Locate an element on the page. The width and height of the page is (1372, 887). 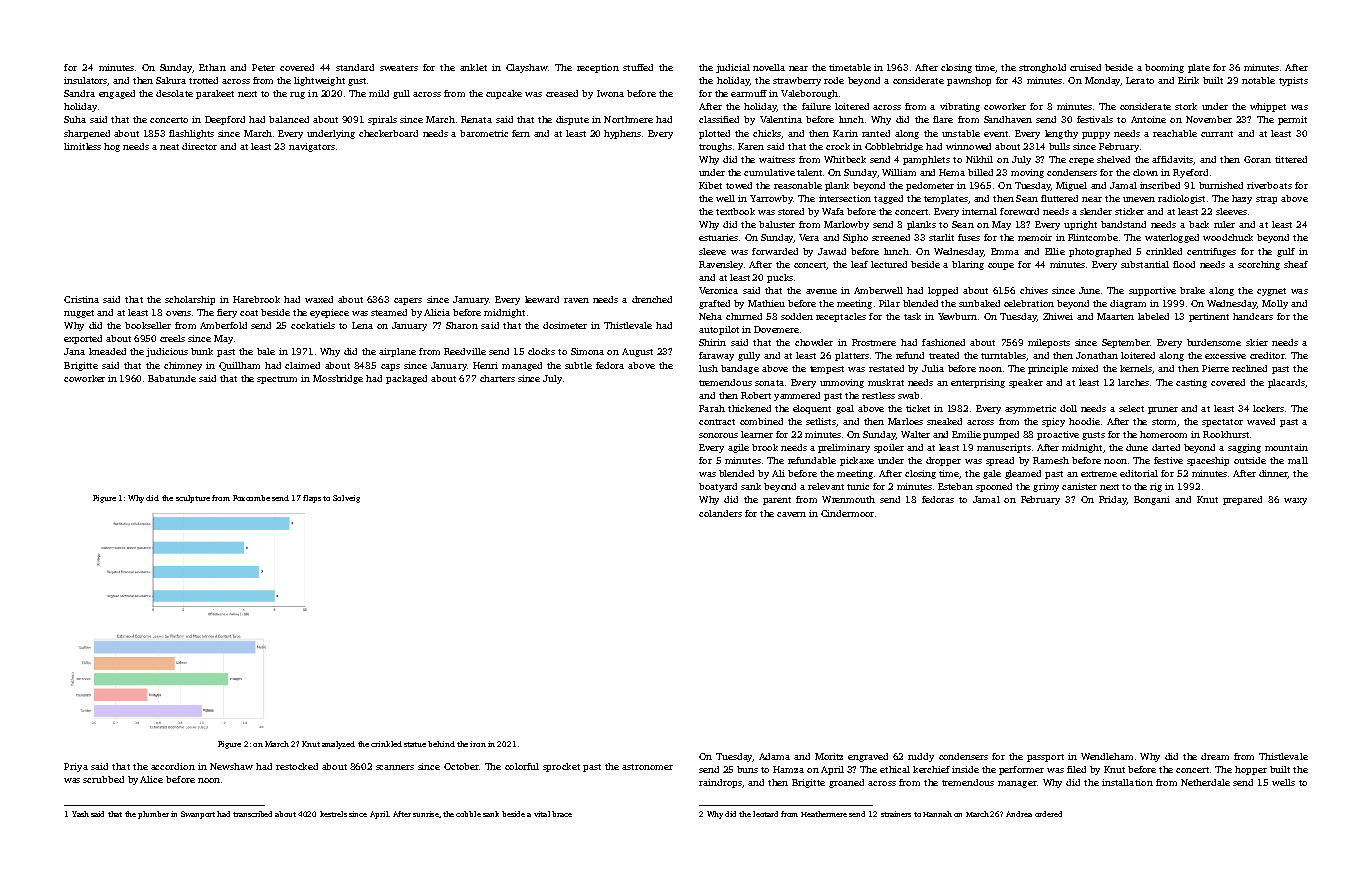
forwarded is located at coordinates (775, 251).
